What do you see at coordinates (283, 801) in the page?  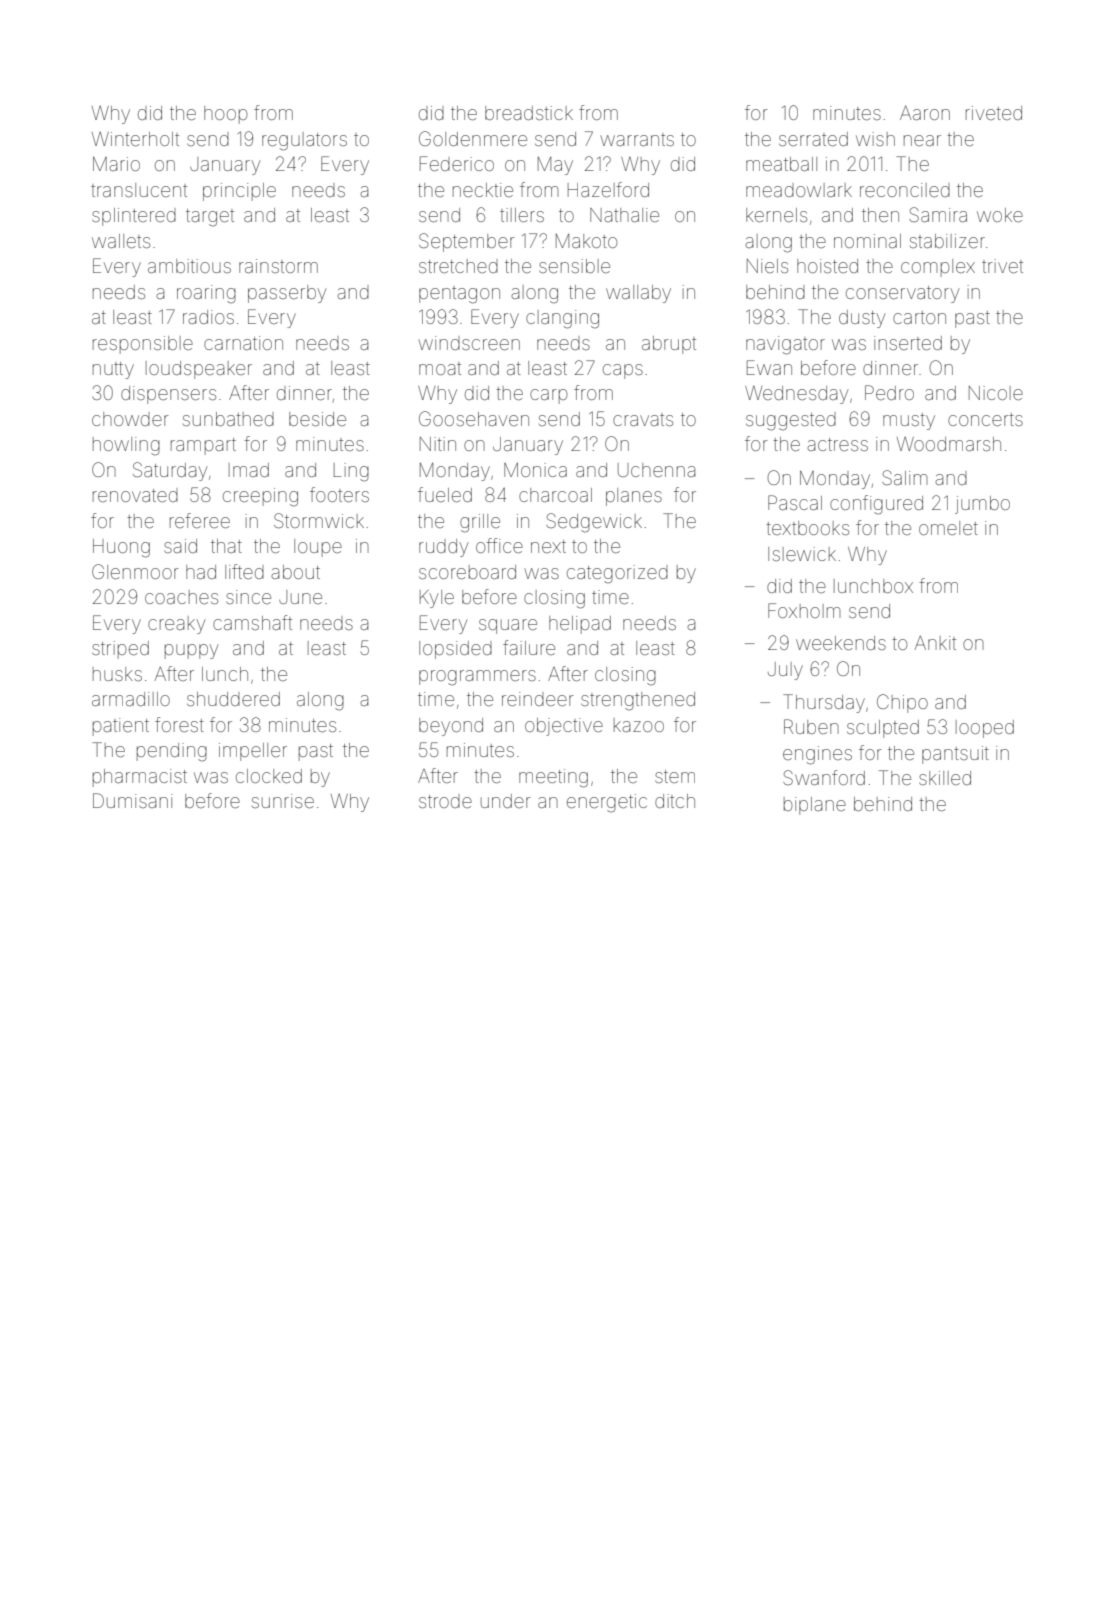 I see `sunrise` at bounding box center [283, 801].
